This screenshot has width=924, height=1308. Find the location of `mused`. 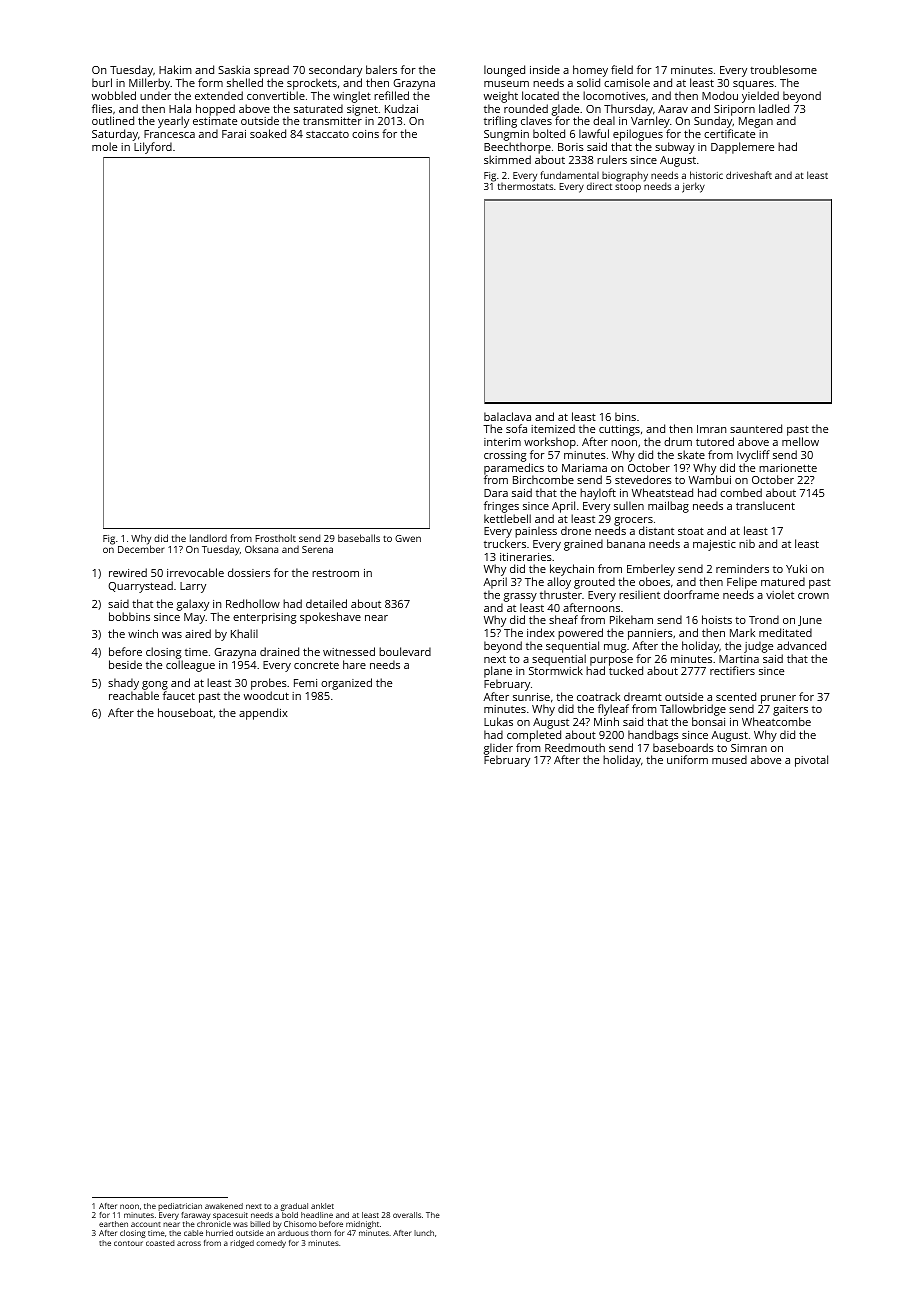

mused is located at coordinates (729, 759).
